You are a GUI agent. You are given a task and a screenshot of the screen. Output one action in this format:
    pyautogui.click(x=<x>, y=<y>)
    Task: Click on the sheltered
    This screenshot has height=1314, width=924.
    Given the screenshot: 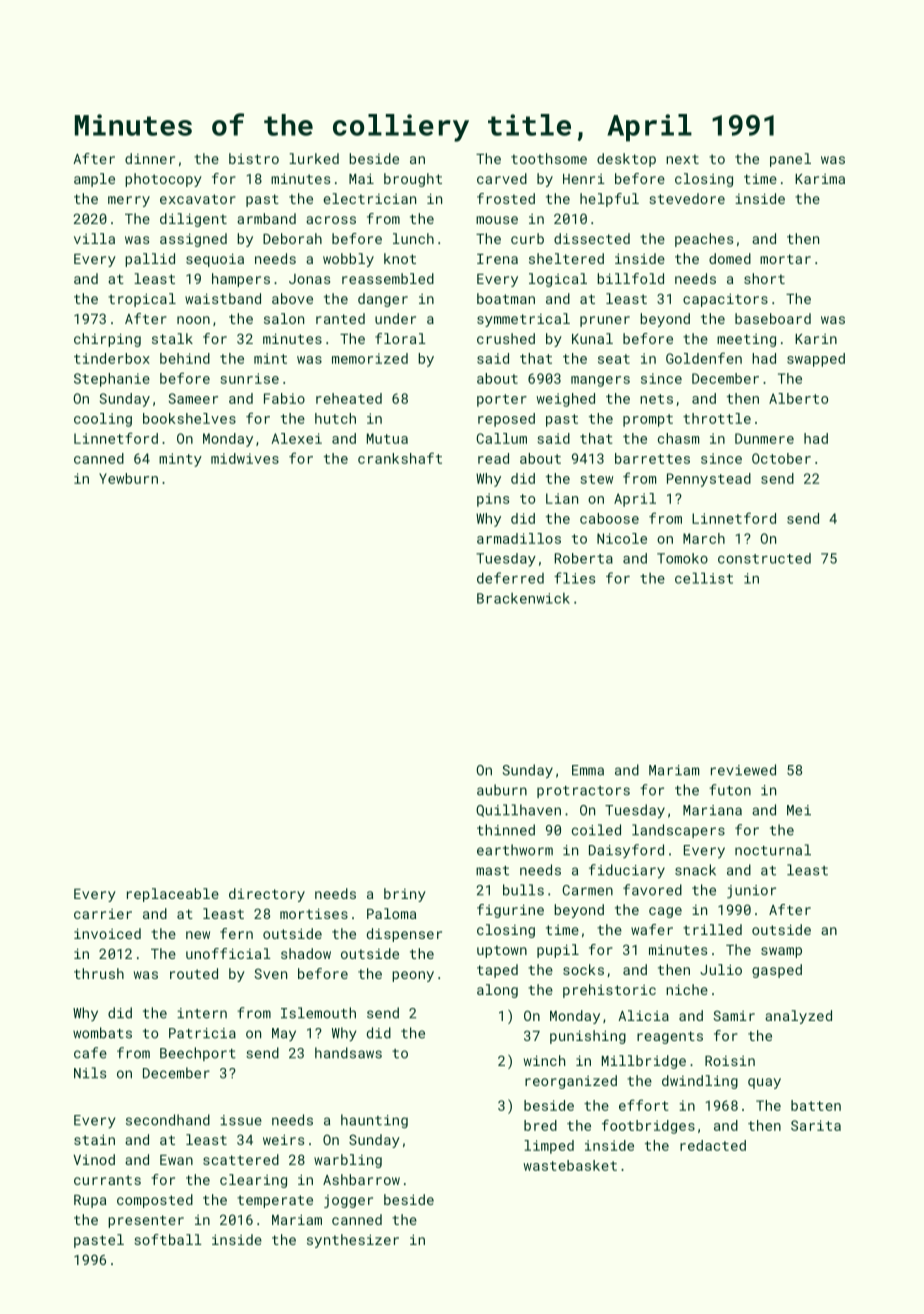 What is the action you would take?
    pyautogui.click(x=566, y=258)
